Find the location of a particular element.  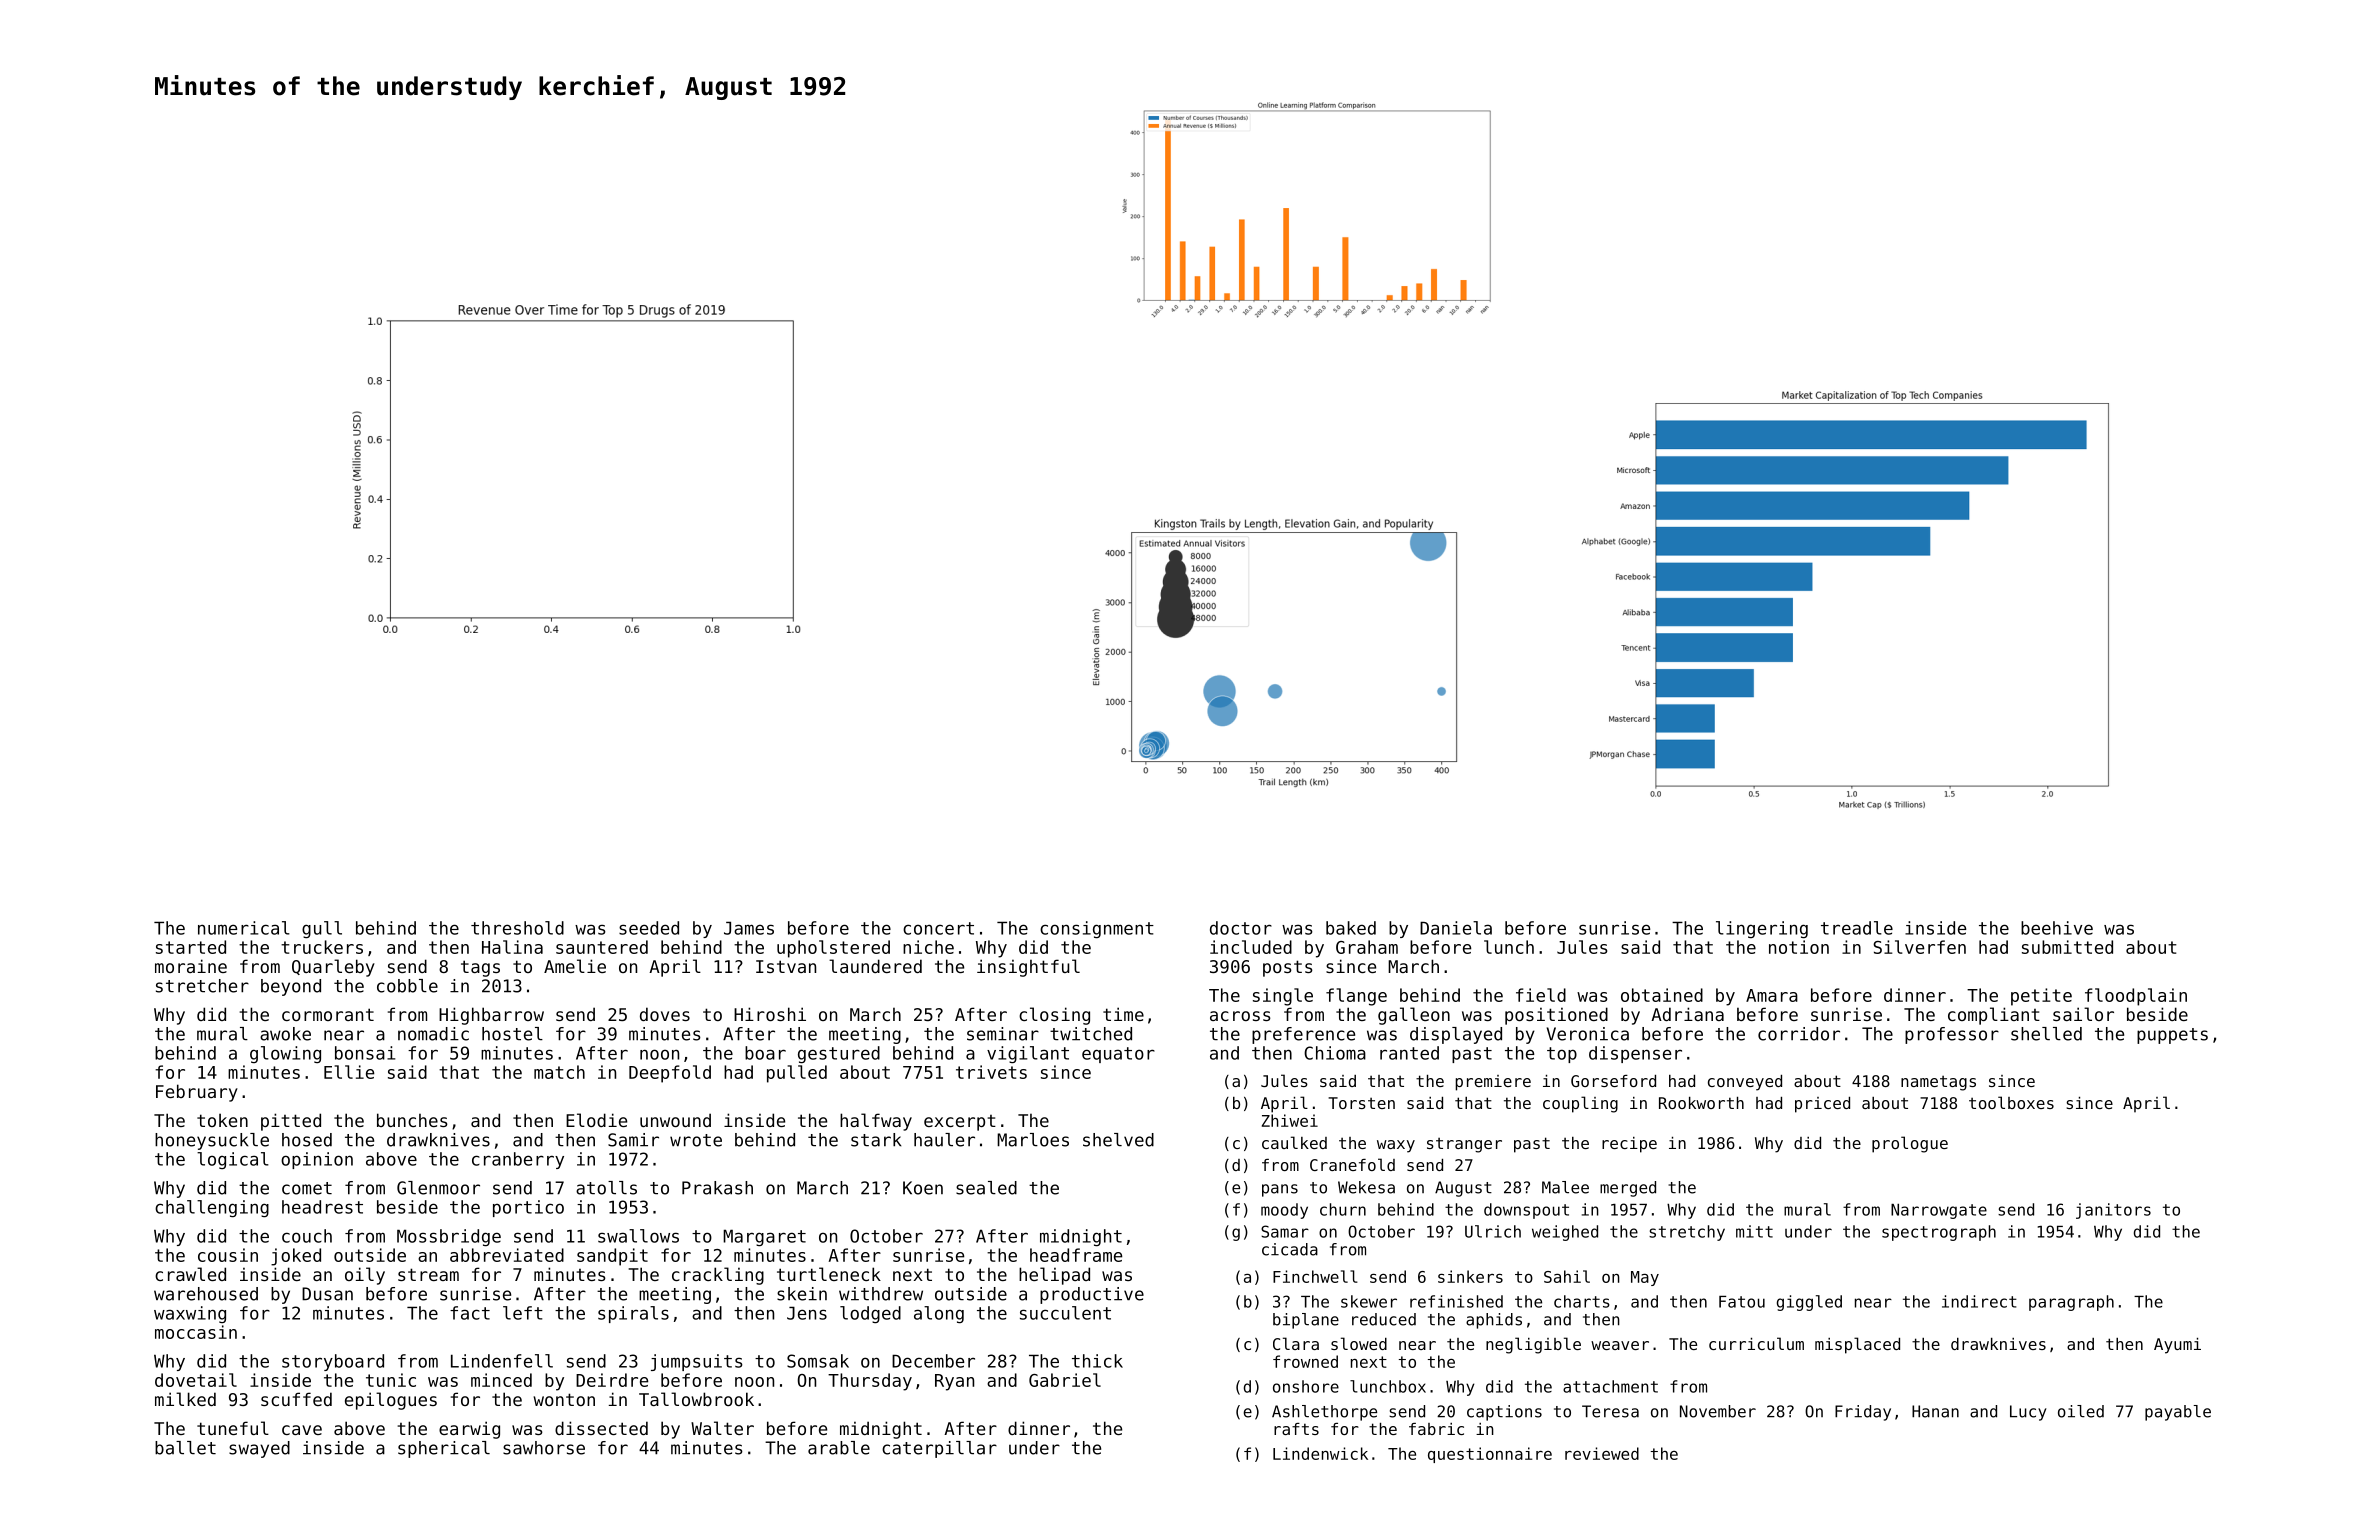

cranberry is located at coordinates (518, 1160).
